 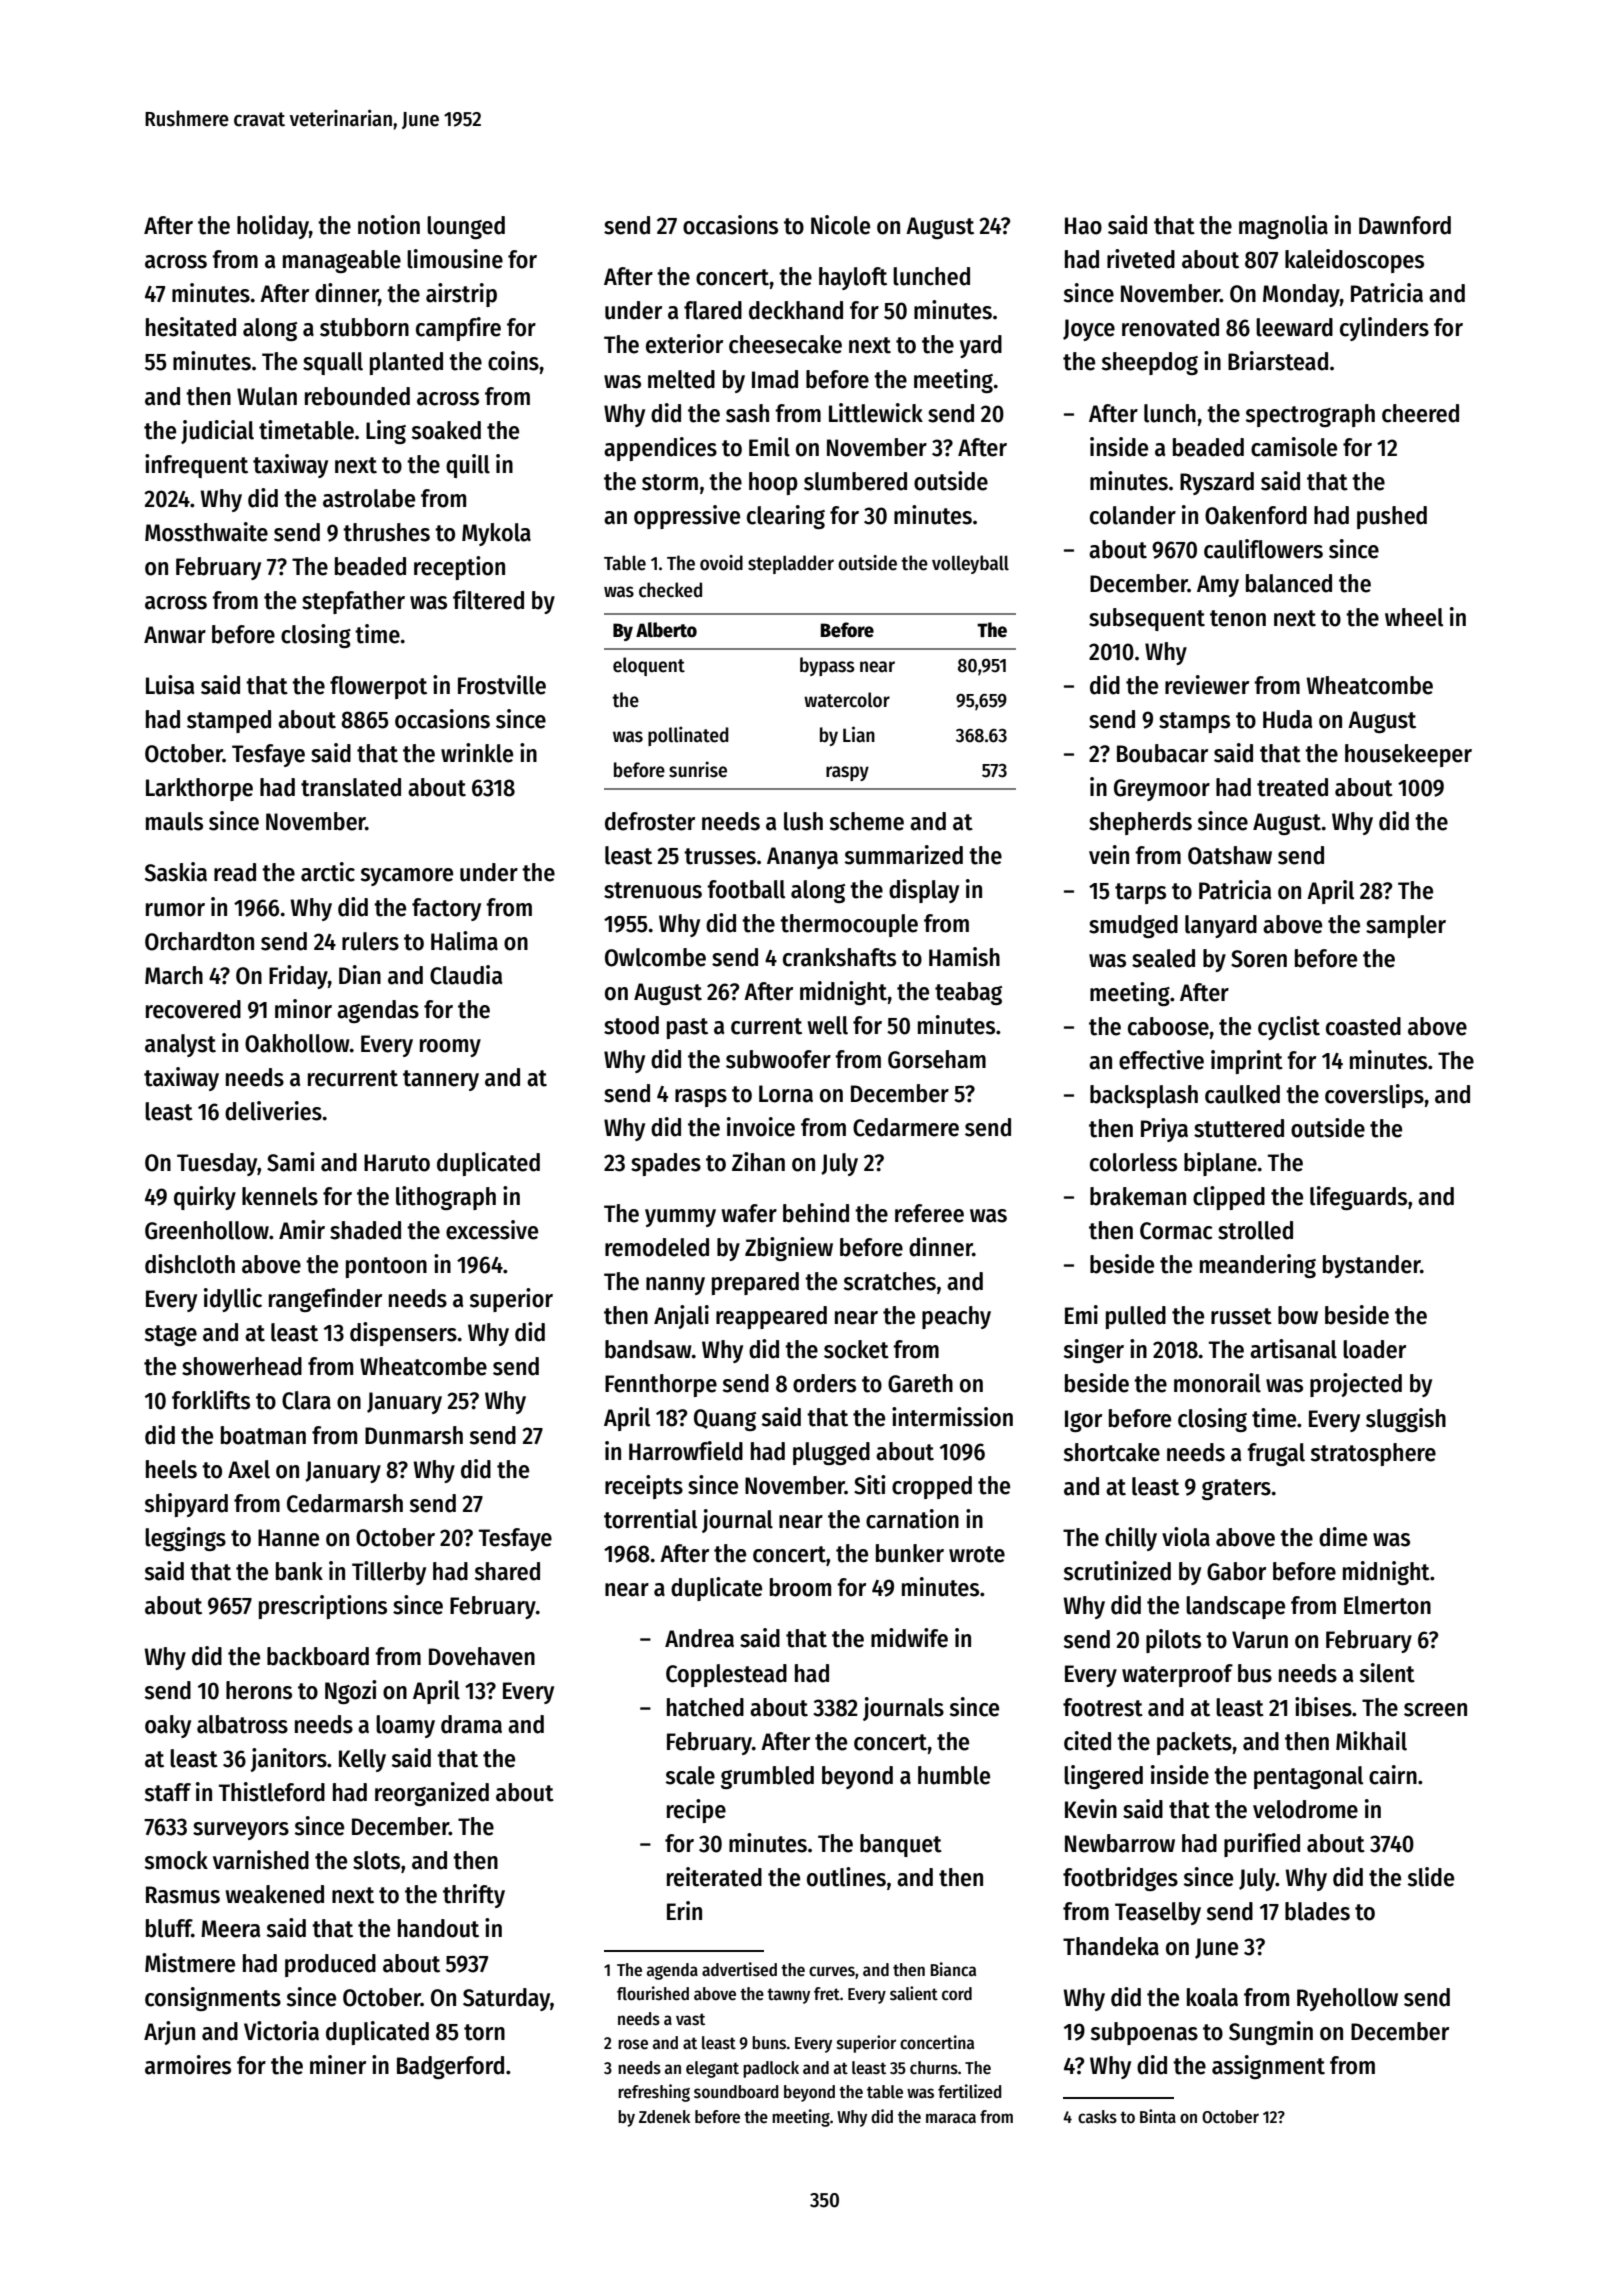 I want to click on volleyball, so click(x=970, y=564).
